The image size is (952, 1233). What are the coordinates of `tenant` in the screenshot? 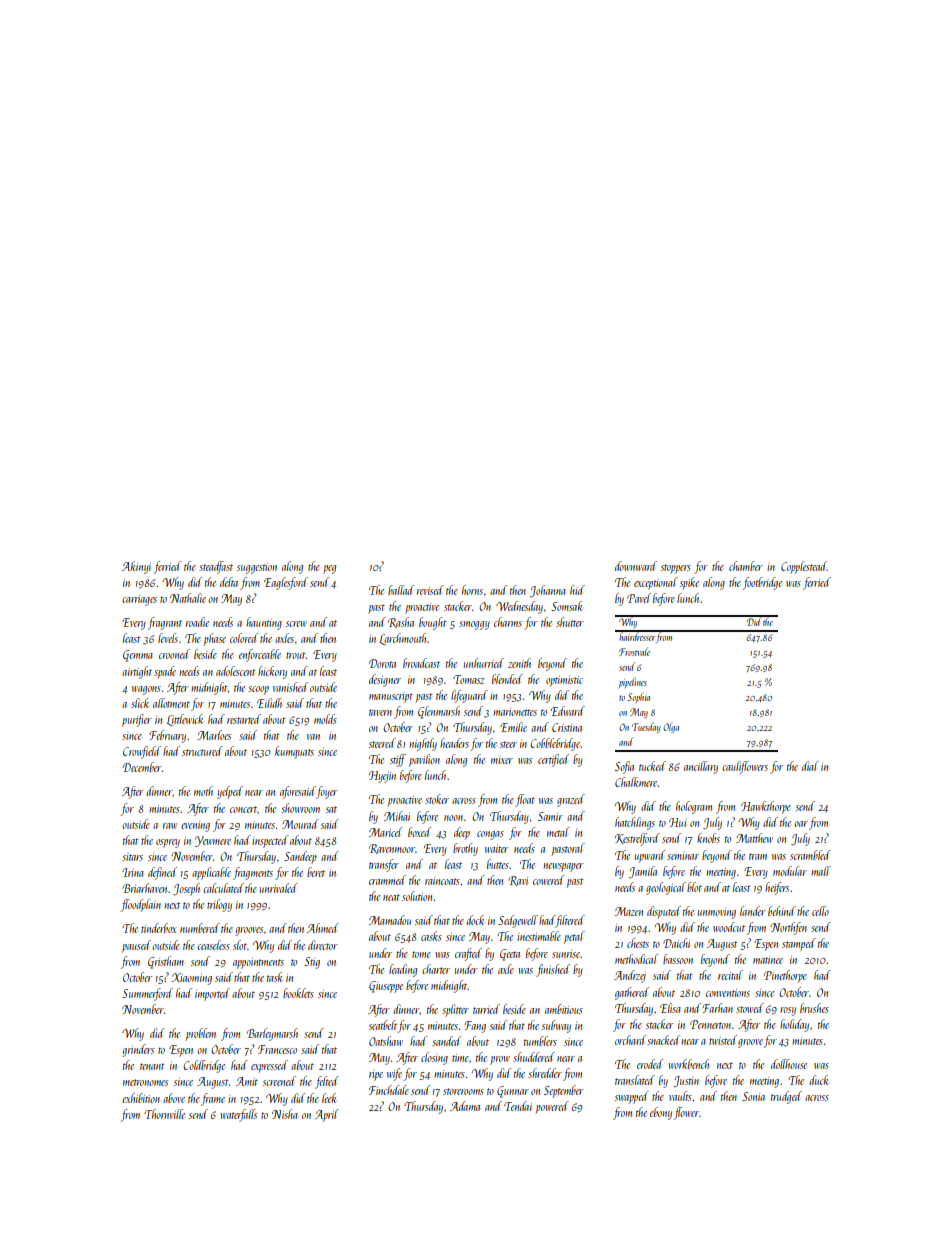 It's located at (152, 1066).
